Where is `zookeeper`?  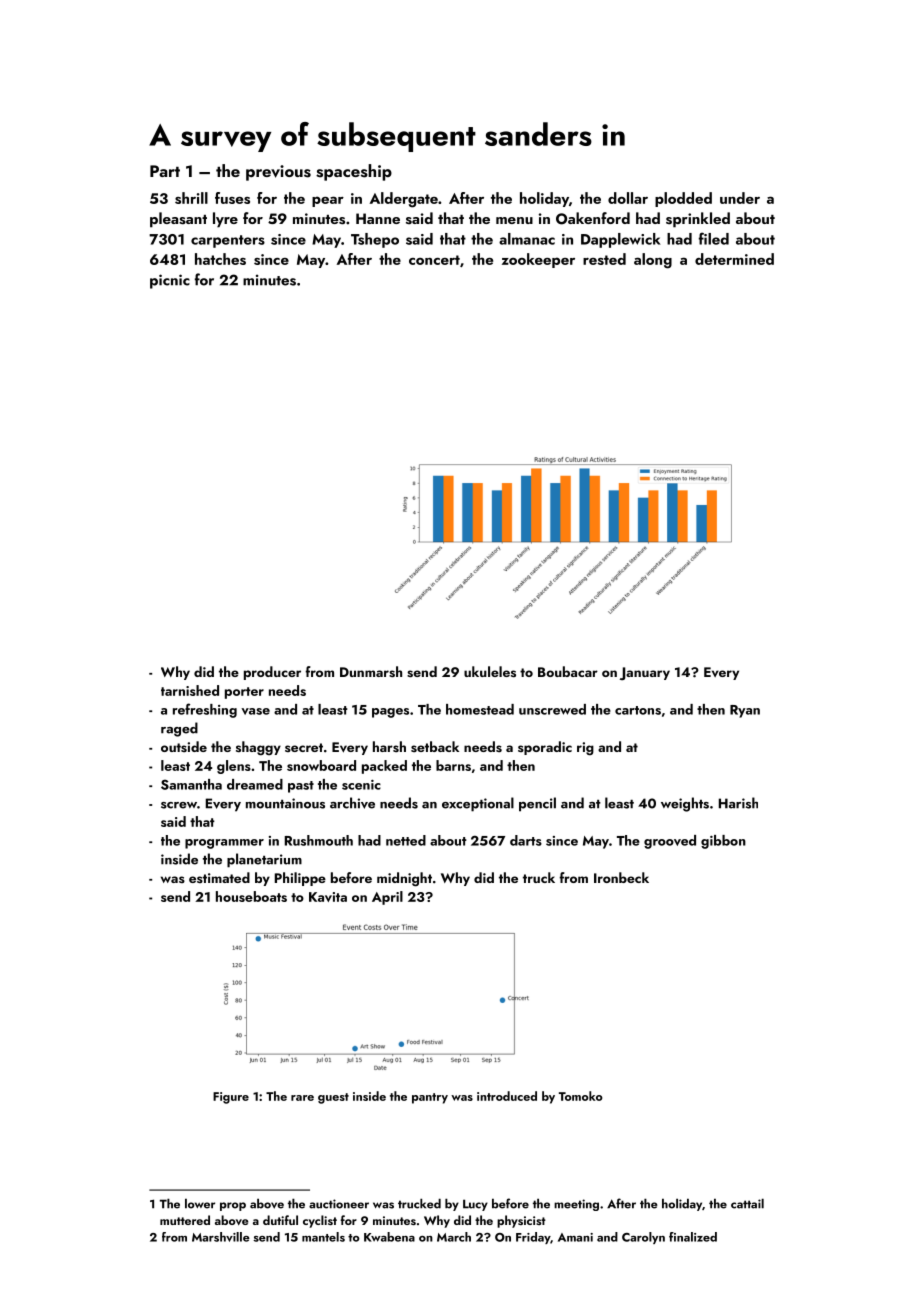
zookeeper is located at coordinates (538, 260).
